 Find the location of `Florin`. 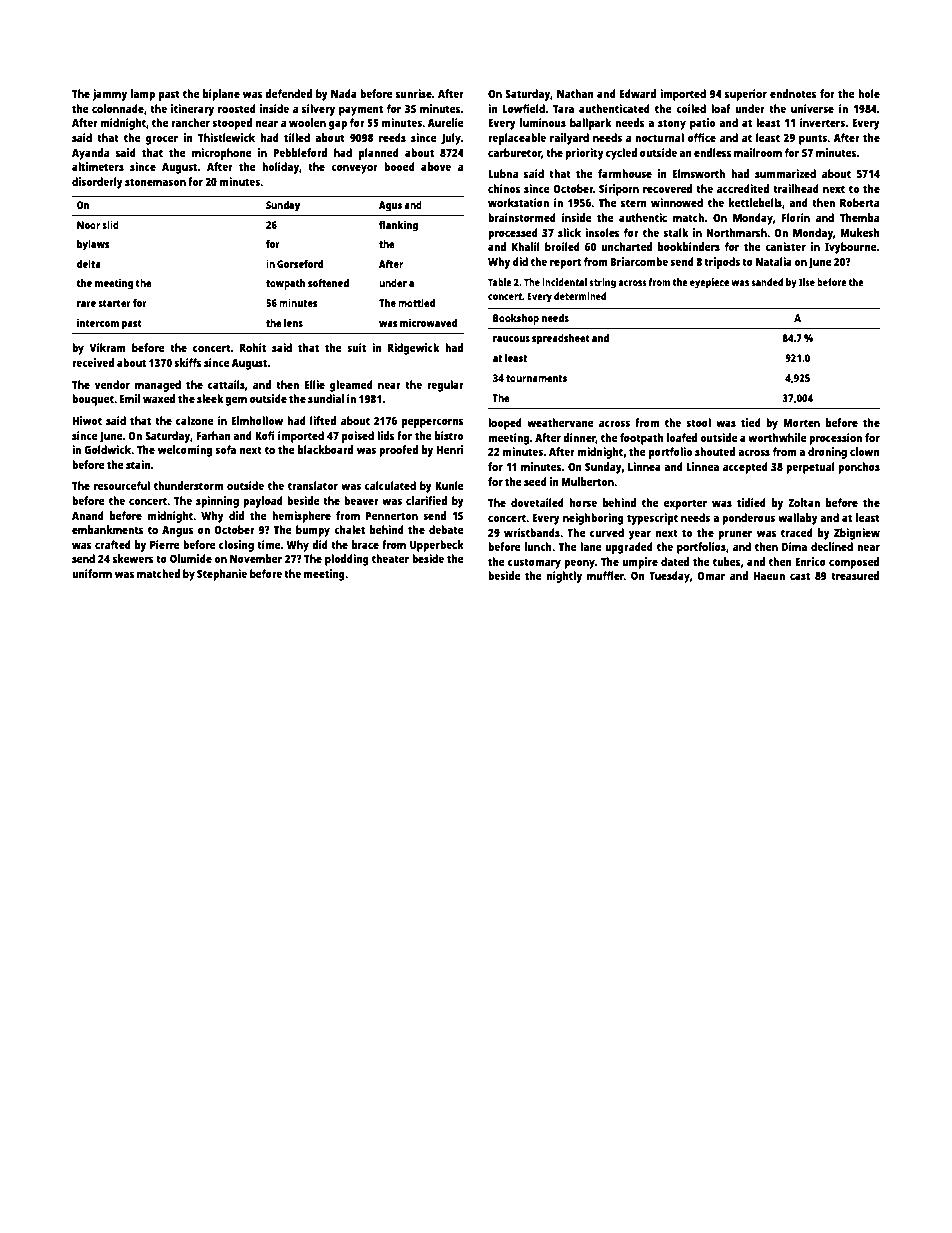

Florin is located at coordinates (796, 217).
